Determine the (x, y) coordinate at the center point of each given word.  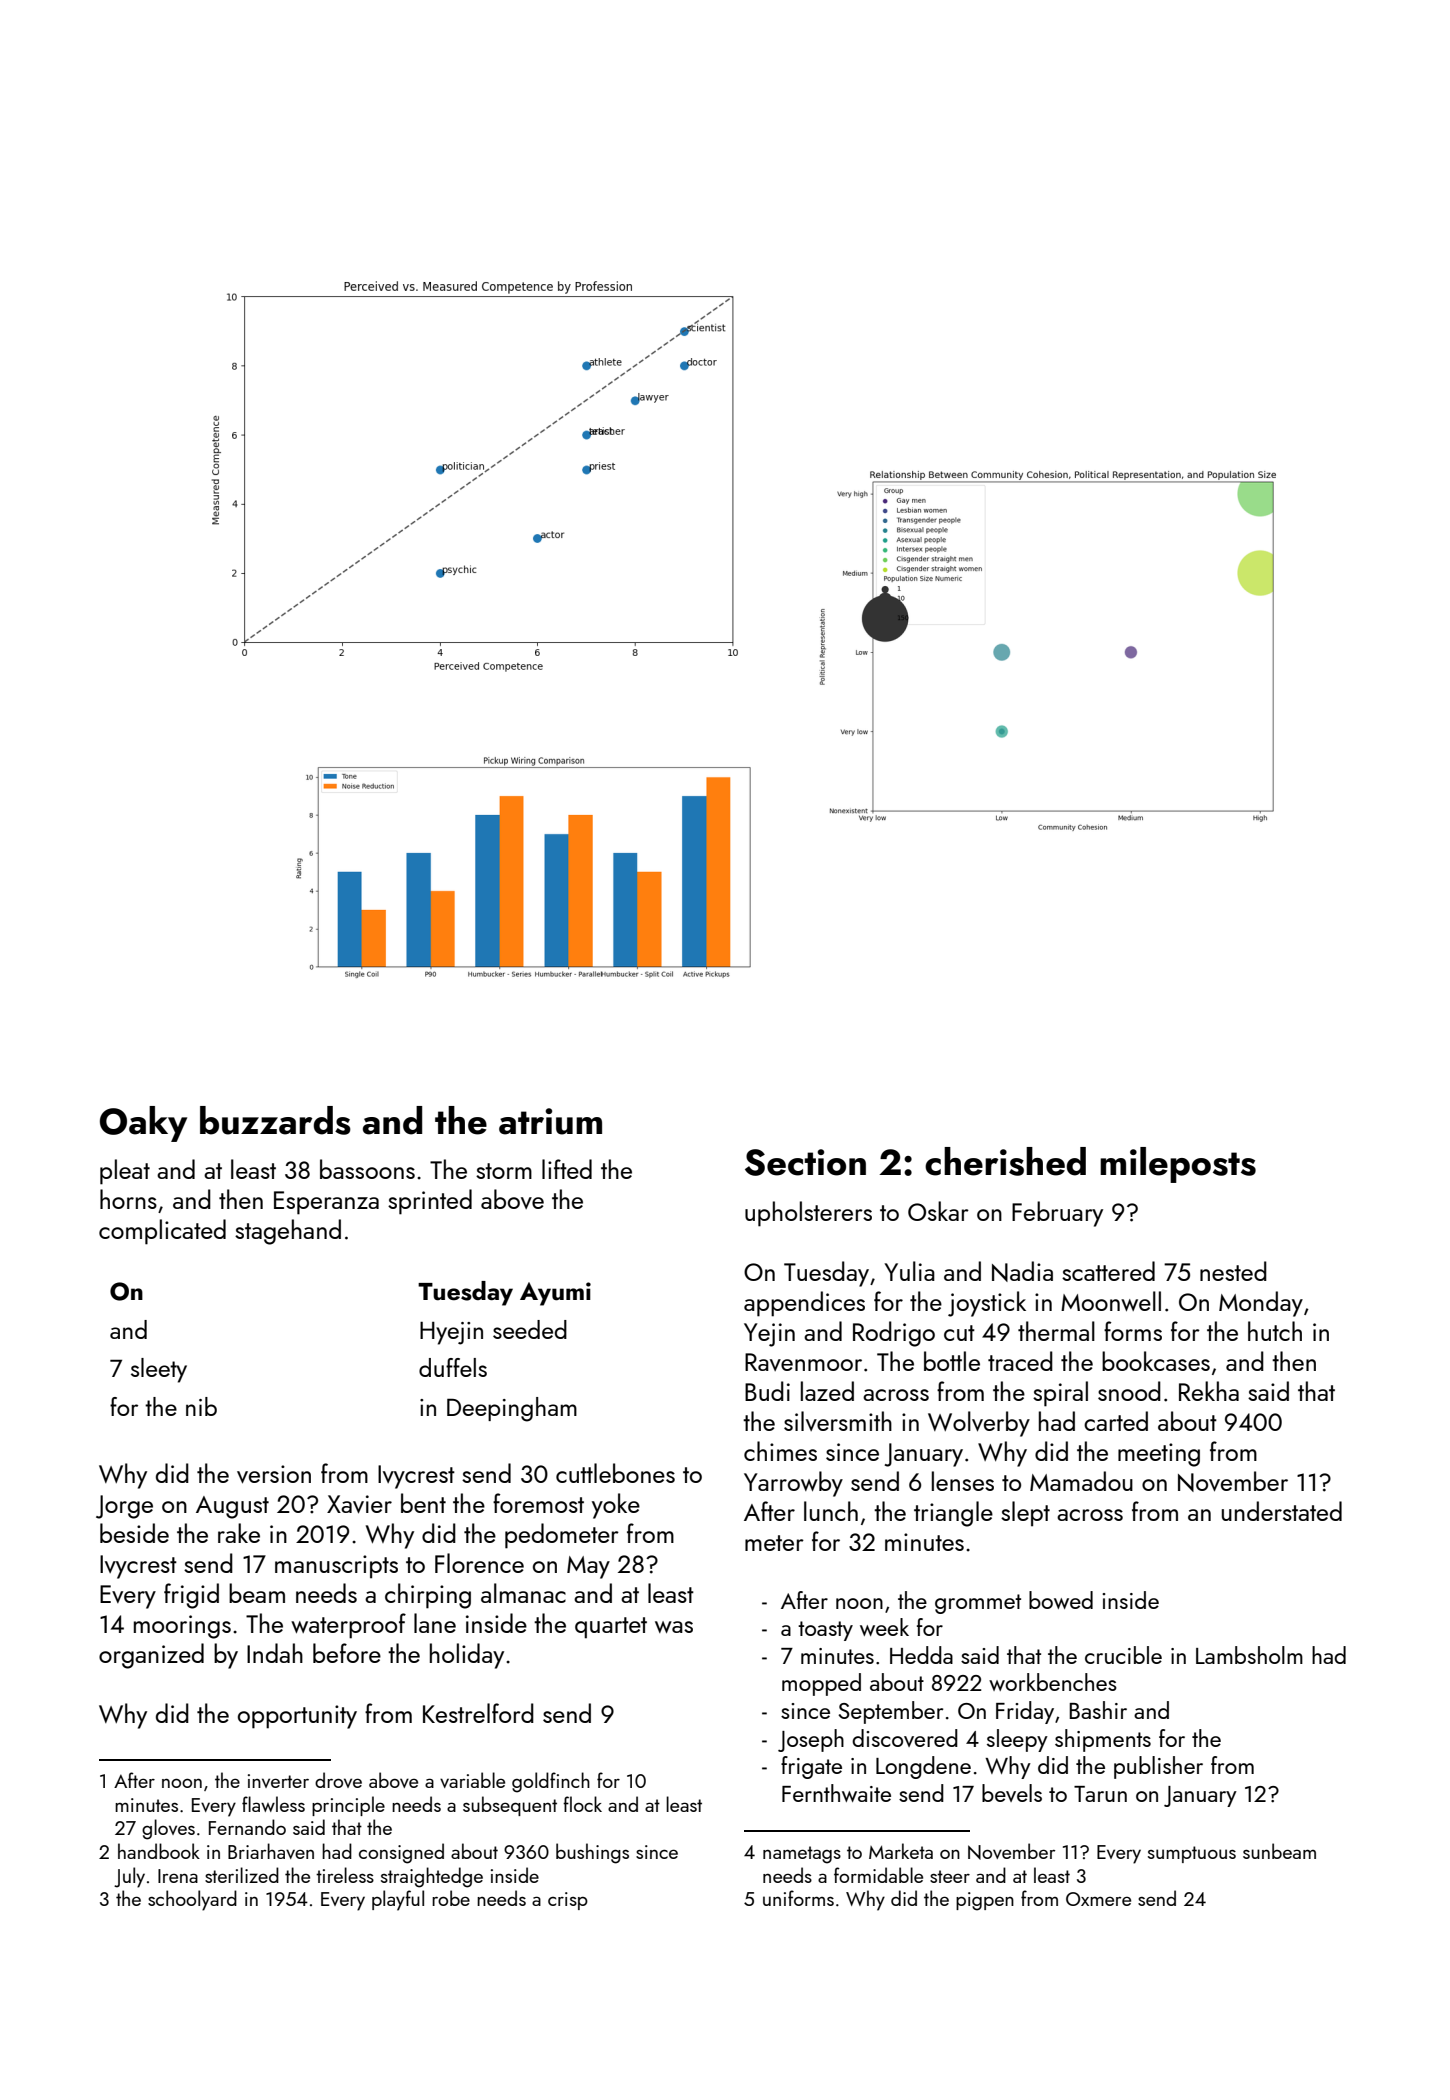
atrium (550, 1121)
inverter (278, 1781)
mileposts (1178, 1165)
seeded (530, 1329)
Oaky (143, 1124)
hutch (1275, 1331)
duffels (453, 1367)
